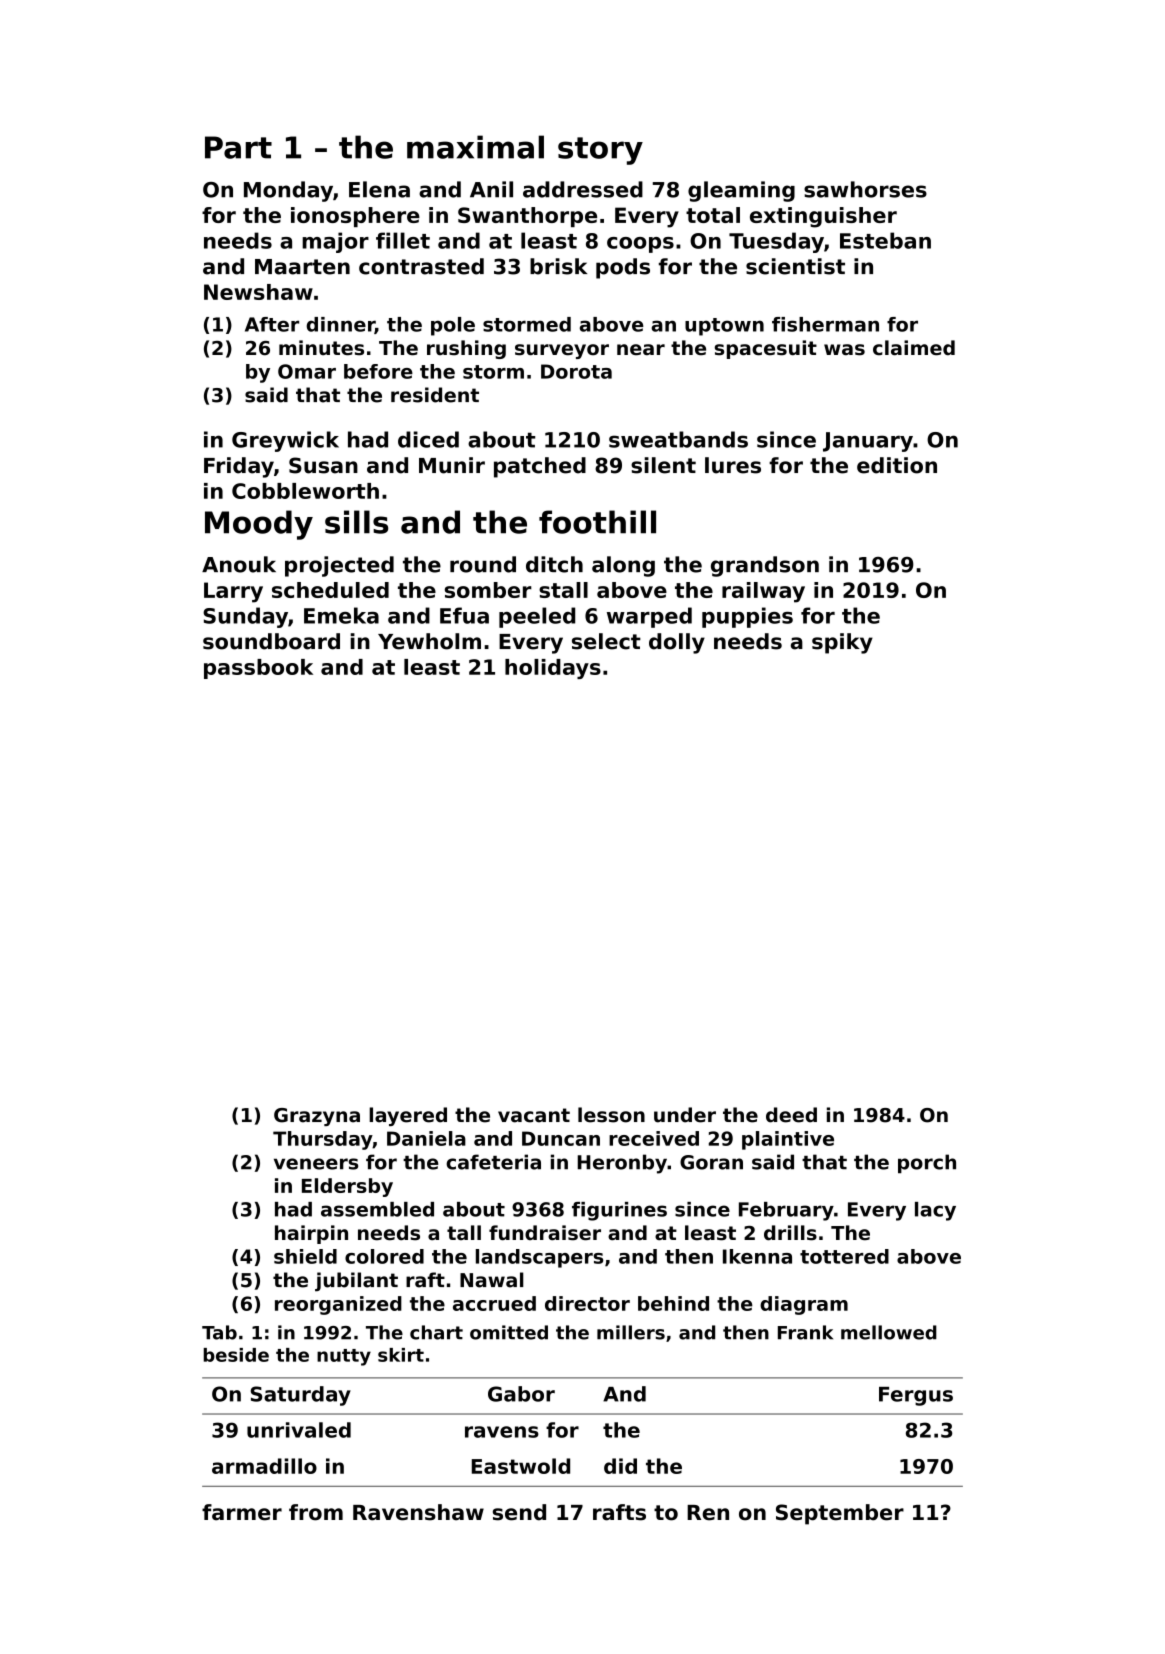 The image size is (1165, 1654). Describe the element at coordinates (238, 147) in the image. I see `Part` at that location.
